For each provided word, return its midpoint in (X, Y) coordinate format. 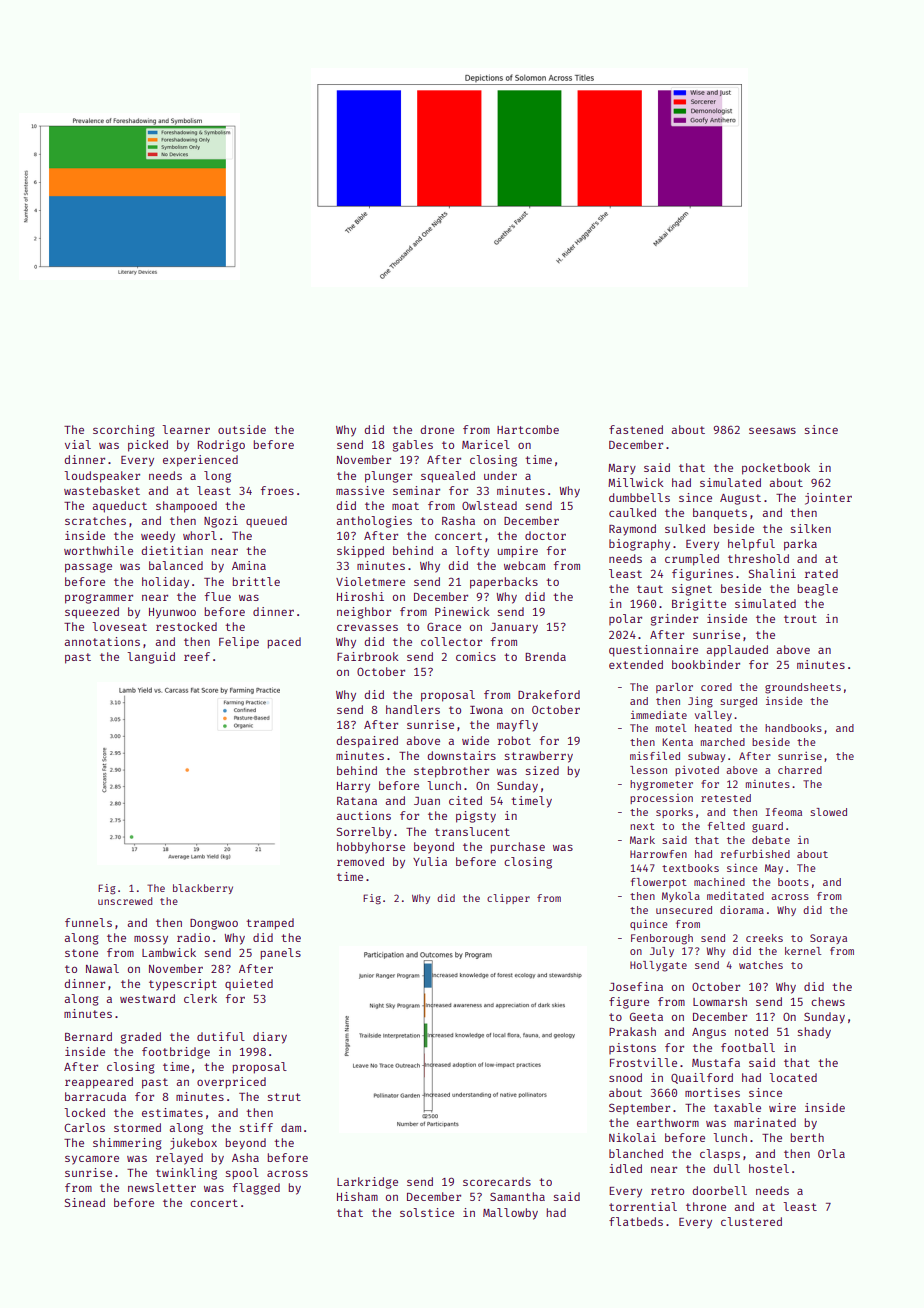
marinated (765, 1122)
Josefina (636, 986)
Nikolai (632, 1137)
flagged (256, 1189)
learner (186, 429)
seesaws (772, 430)
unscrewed (125, 901)
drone (437, 429)
